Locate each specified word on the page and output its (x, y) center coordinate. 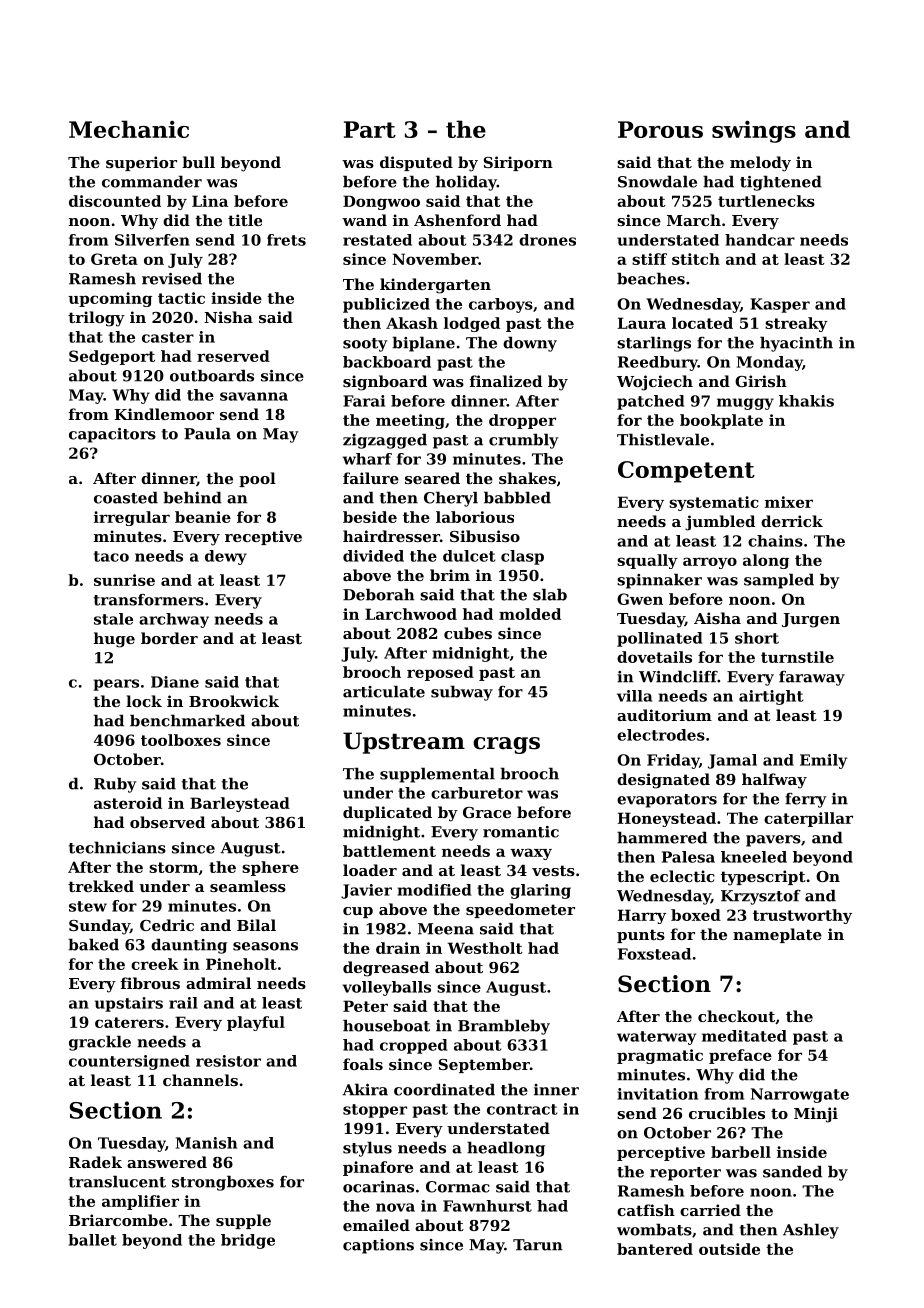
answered (167, 1162)
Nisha (228, 317)
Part (370, 129)
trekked (101, 886)
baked (93, 944)
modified (434, 890)
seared (432, 478)
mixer (789, 502)
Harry (642, 916)
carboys (501, 305)
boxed (696, 915)
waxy (531, 854)
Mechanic (129, 129)
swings (754, 132)
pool (257, 479)
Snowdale (657, 181)
